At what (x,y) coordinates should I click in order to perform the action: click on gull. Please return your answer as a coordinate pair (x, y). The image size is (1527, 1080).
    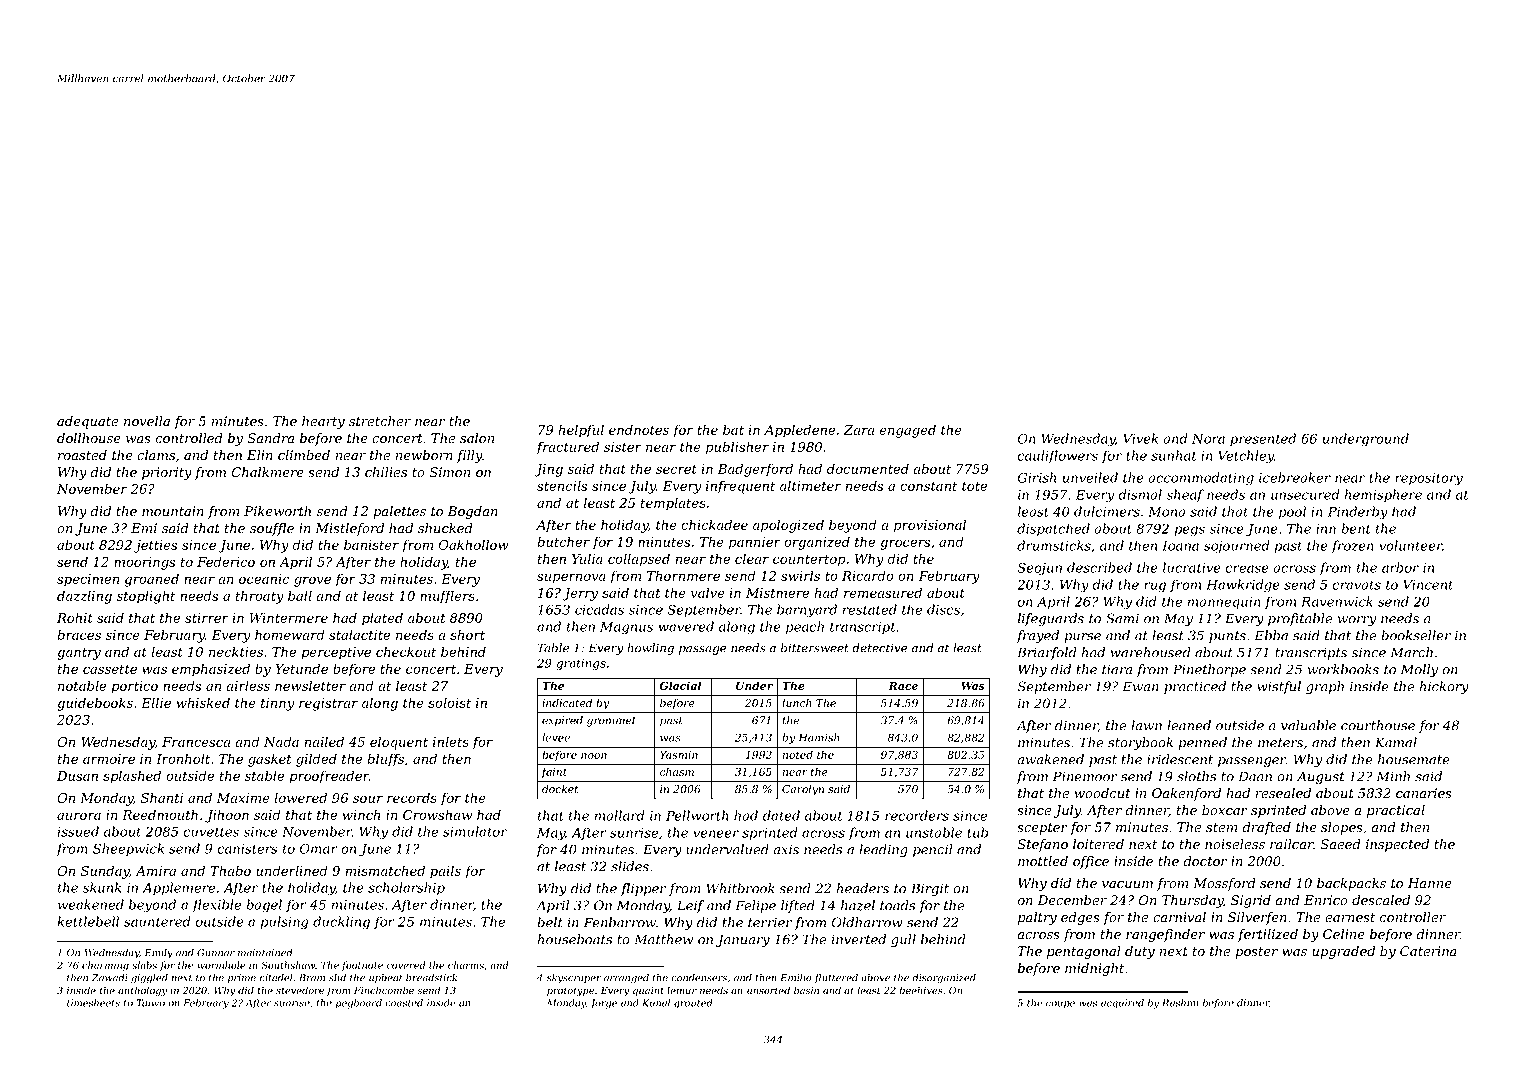
    Looking at the image, I should click on (903, 941).
